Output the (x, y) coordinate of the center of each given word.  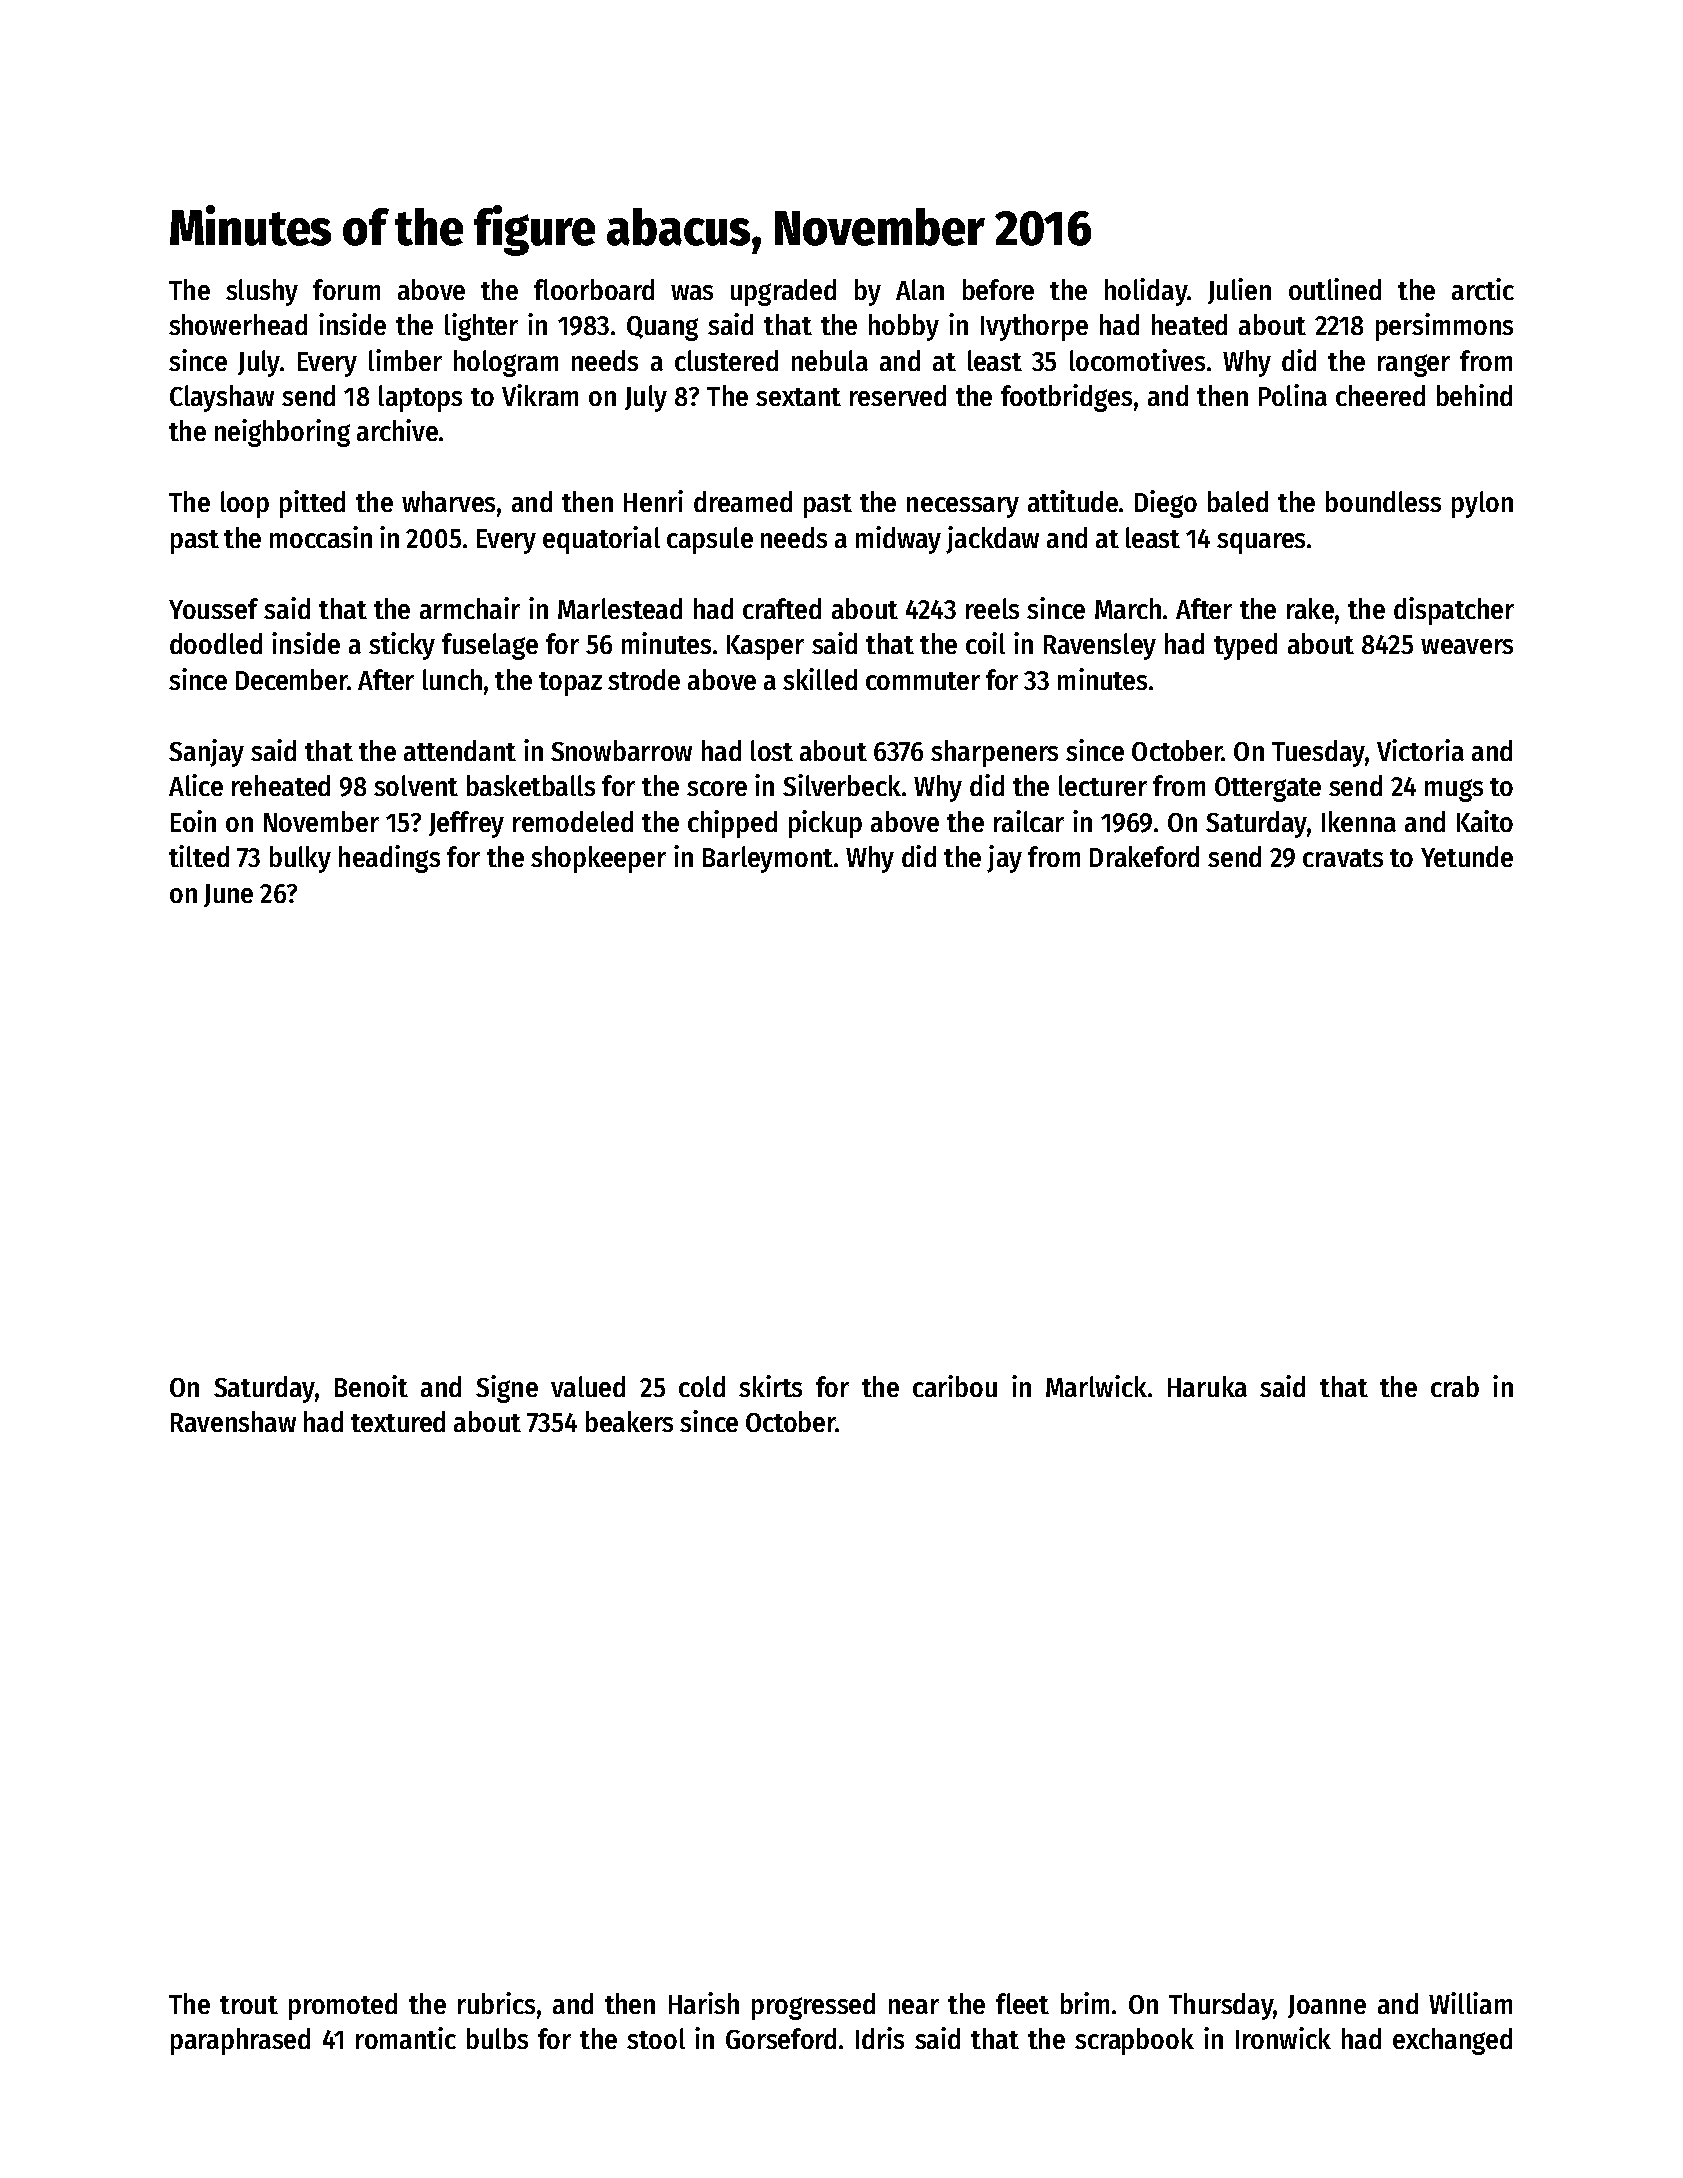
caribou (955, 1386)
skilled (820, 679)
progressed (813, 2006)
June (228, 895)
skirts (770, 1386)
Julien (1239, 291)
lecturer (1103, 785)
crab (1455, 1386)
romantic (406, 2038)
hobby (904, 327)
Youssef (213, 608)
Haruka (1207, 1386)
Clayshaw (222, 398)
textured (398, 1421)
